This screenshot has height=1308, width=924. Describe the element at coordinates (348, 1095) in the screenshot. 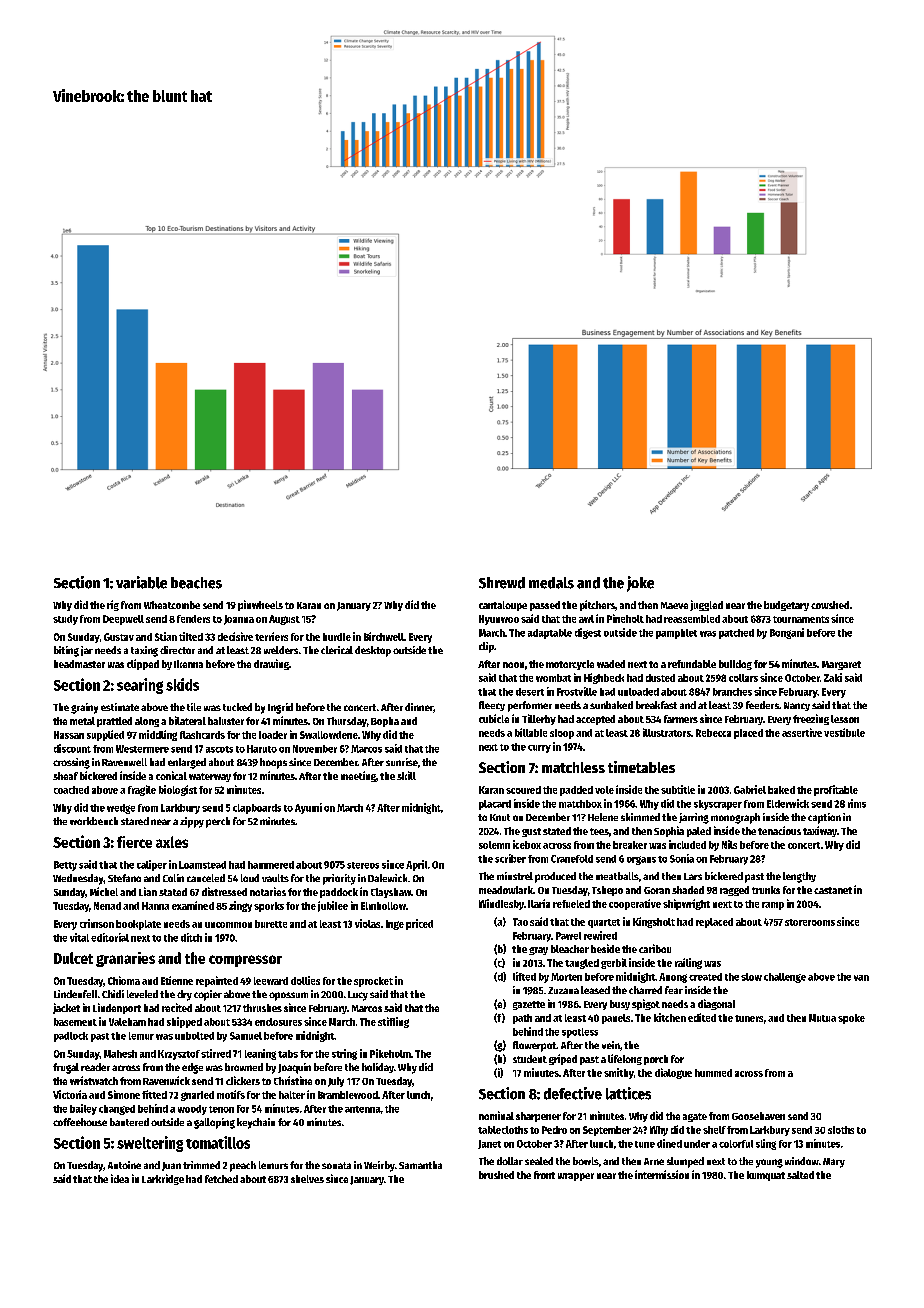

I see `Bramblewood` at that location.
